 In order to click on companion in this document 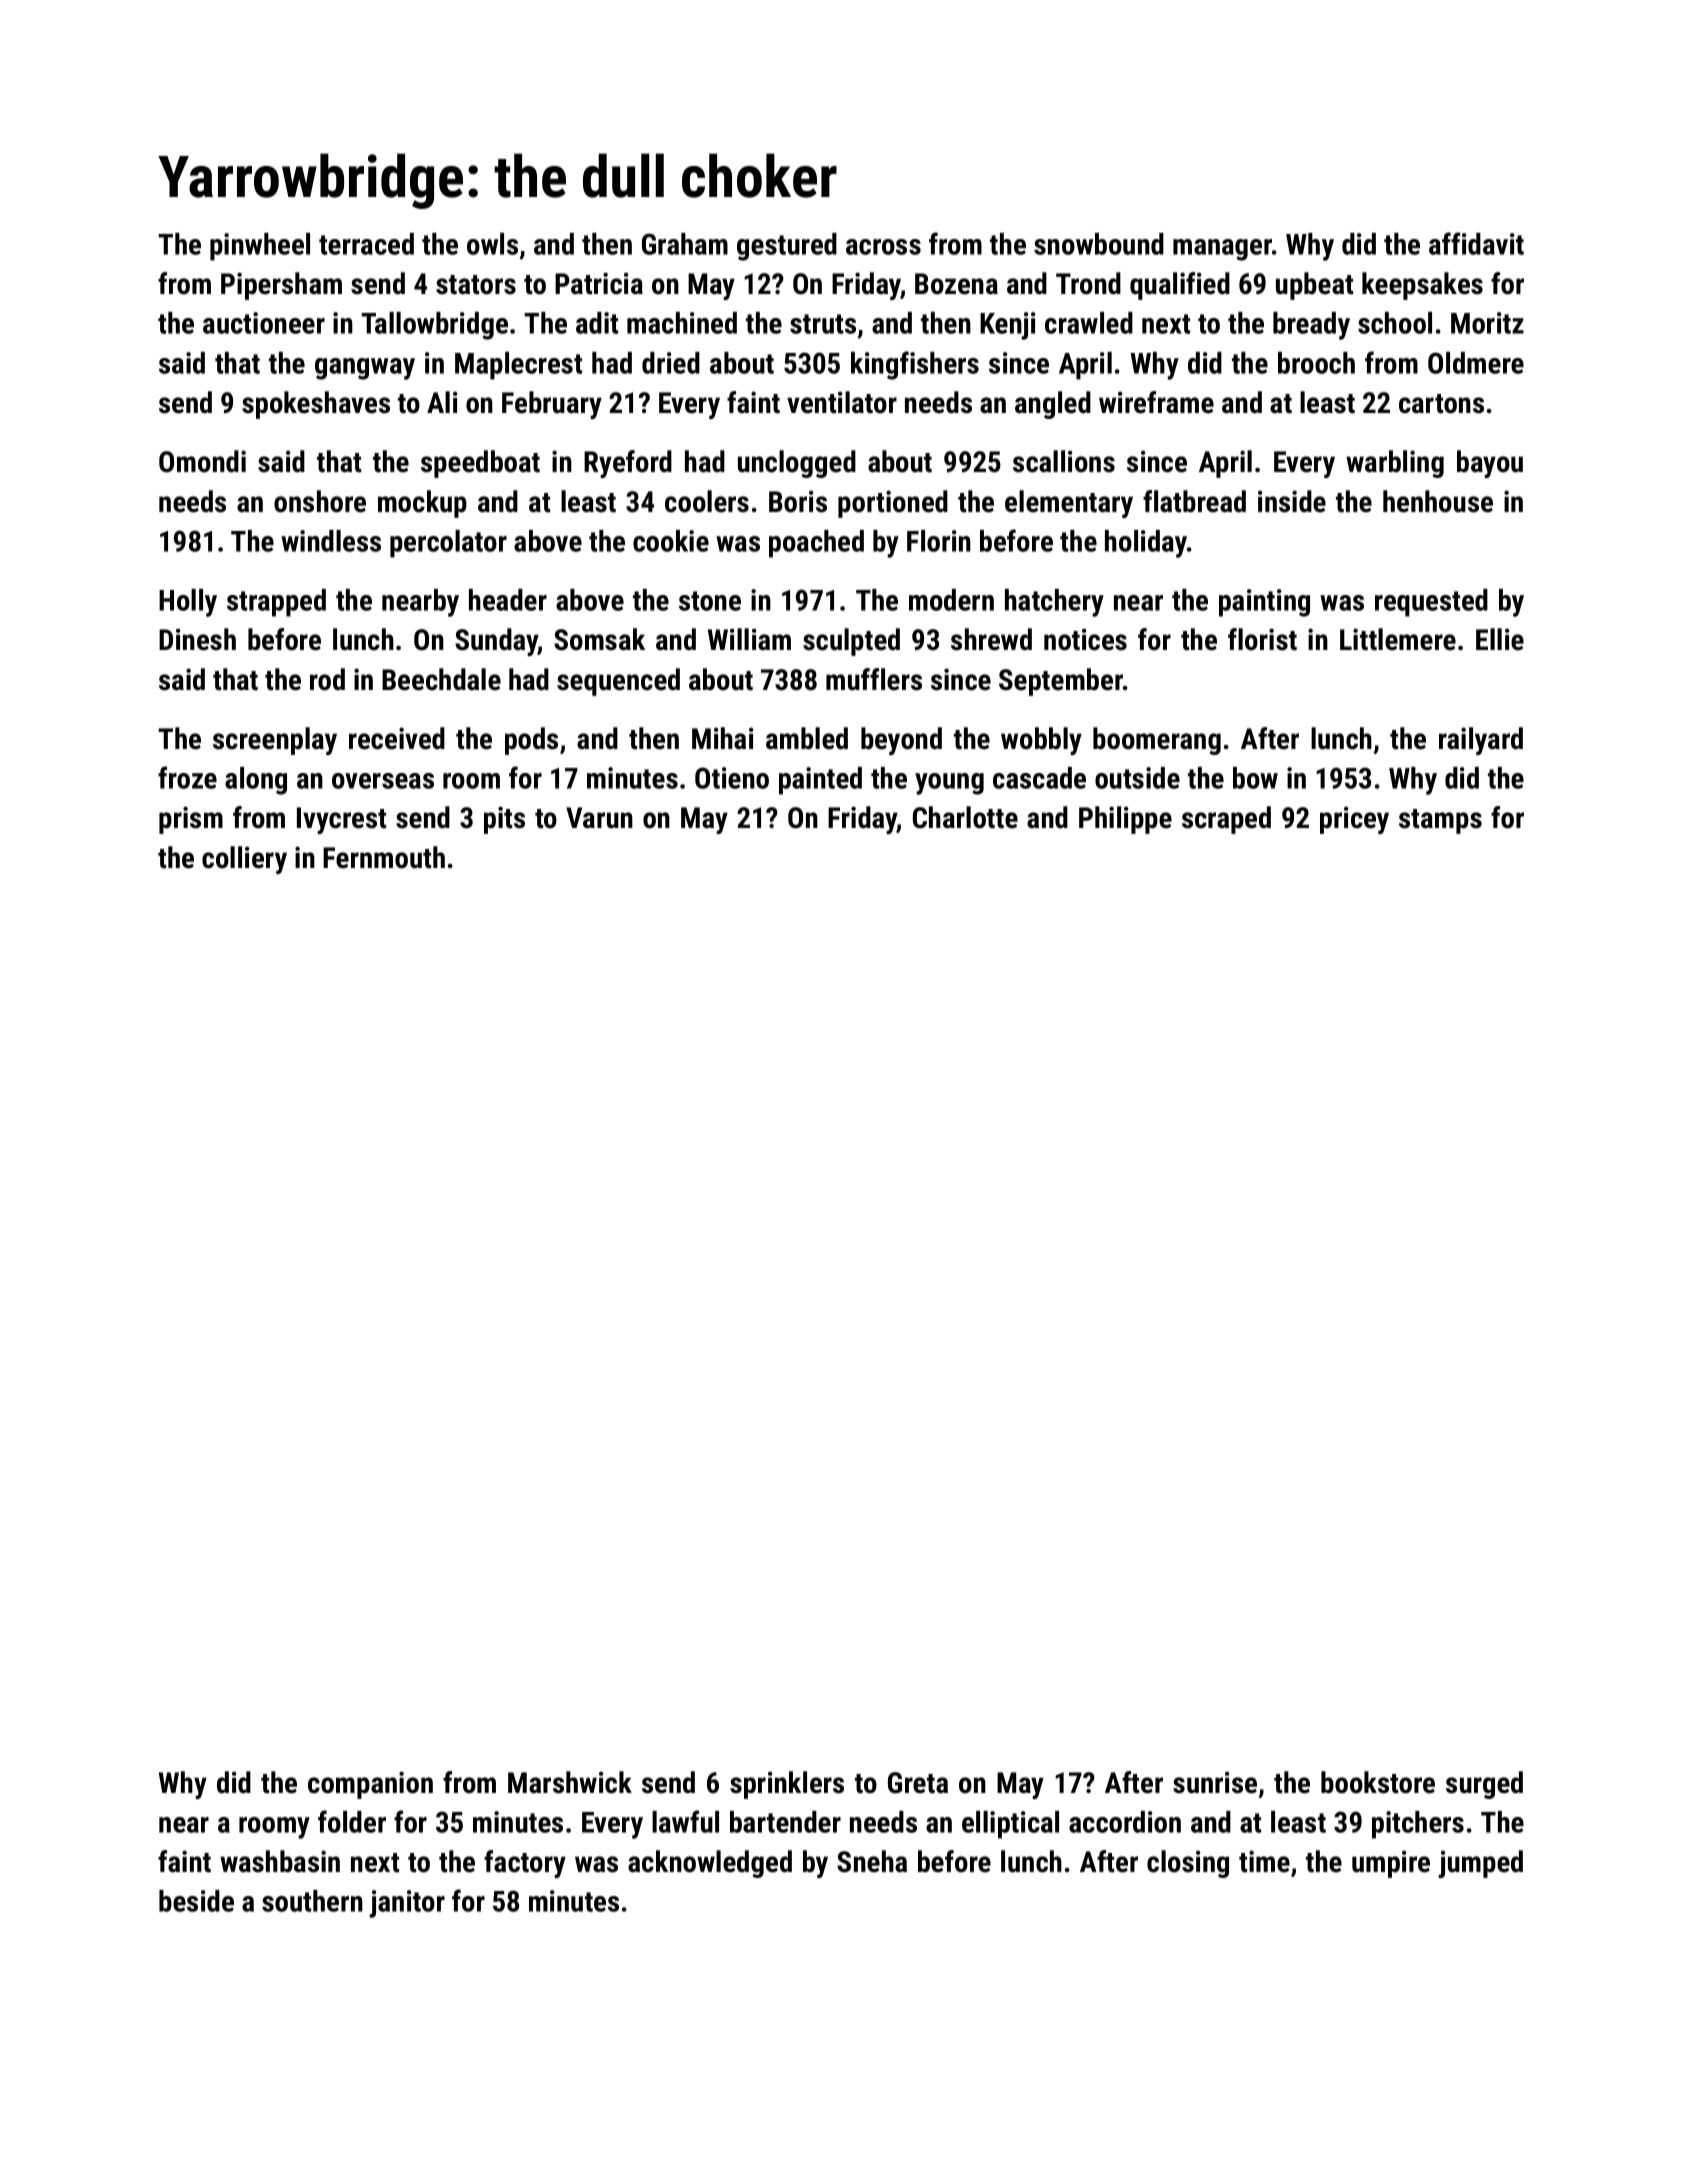, I will do `click(370, 1785)`.
